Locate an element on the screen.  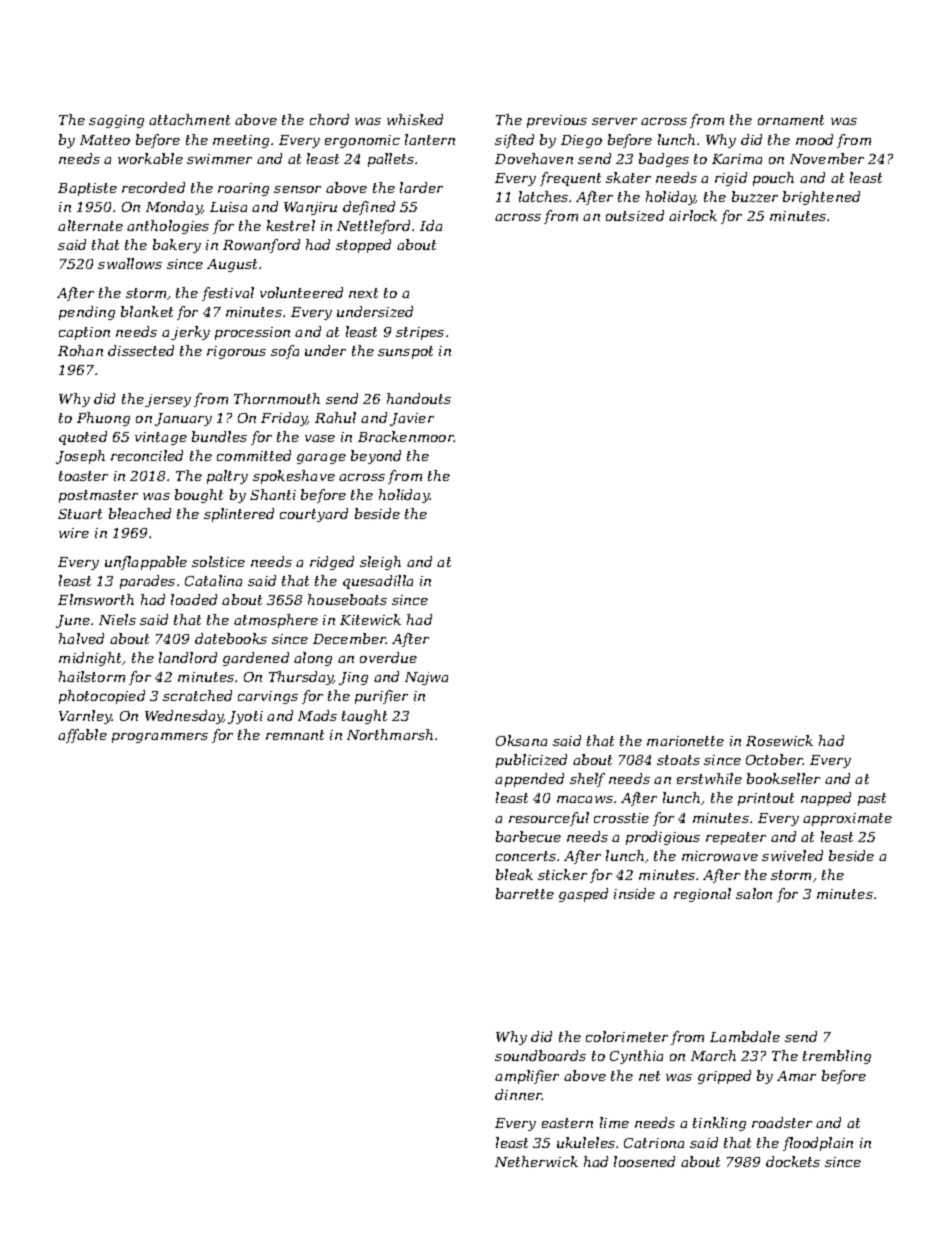
airlock is located at coordinates (693, 215).
